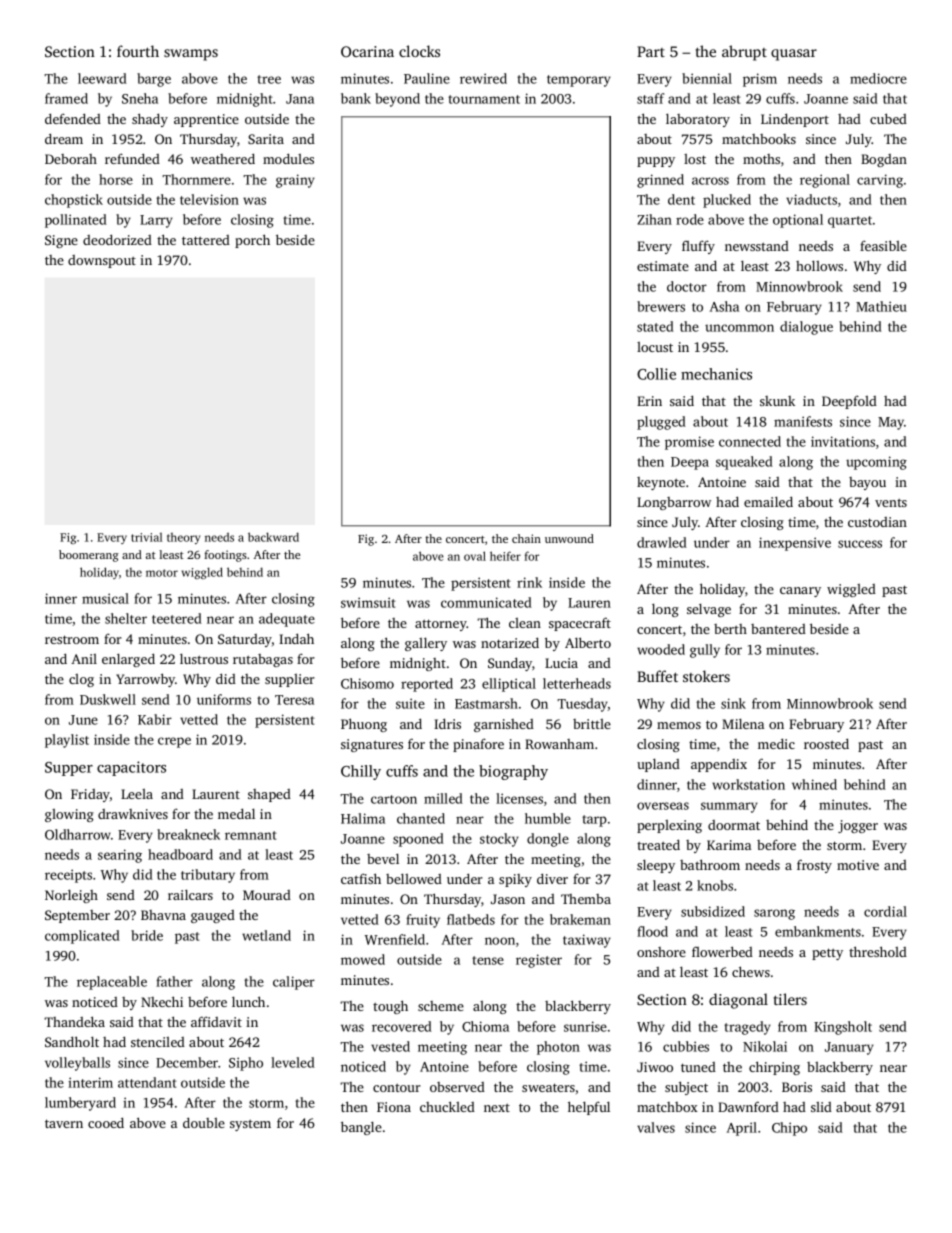 The image size is (952, 1233). I want to click on television, so click(209, 199).
